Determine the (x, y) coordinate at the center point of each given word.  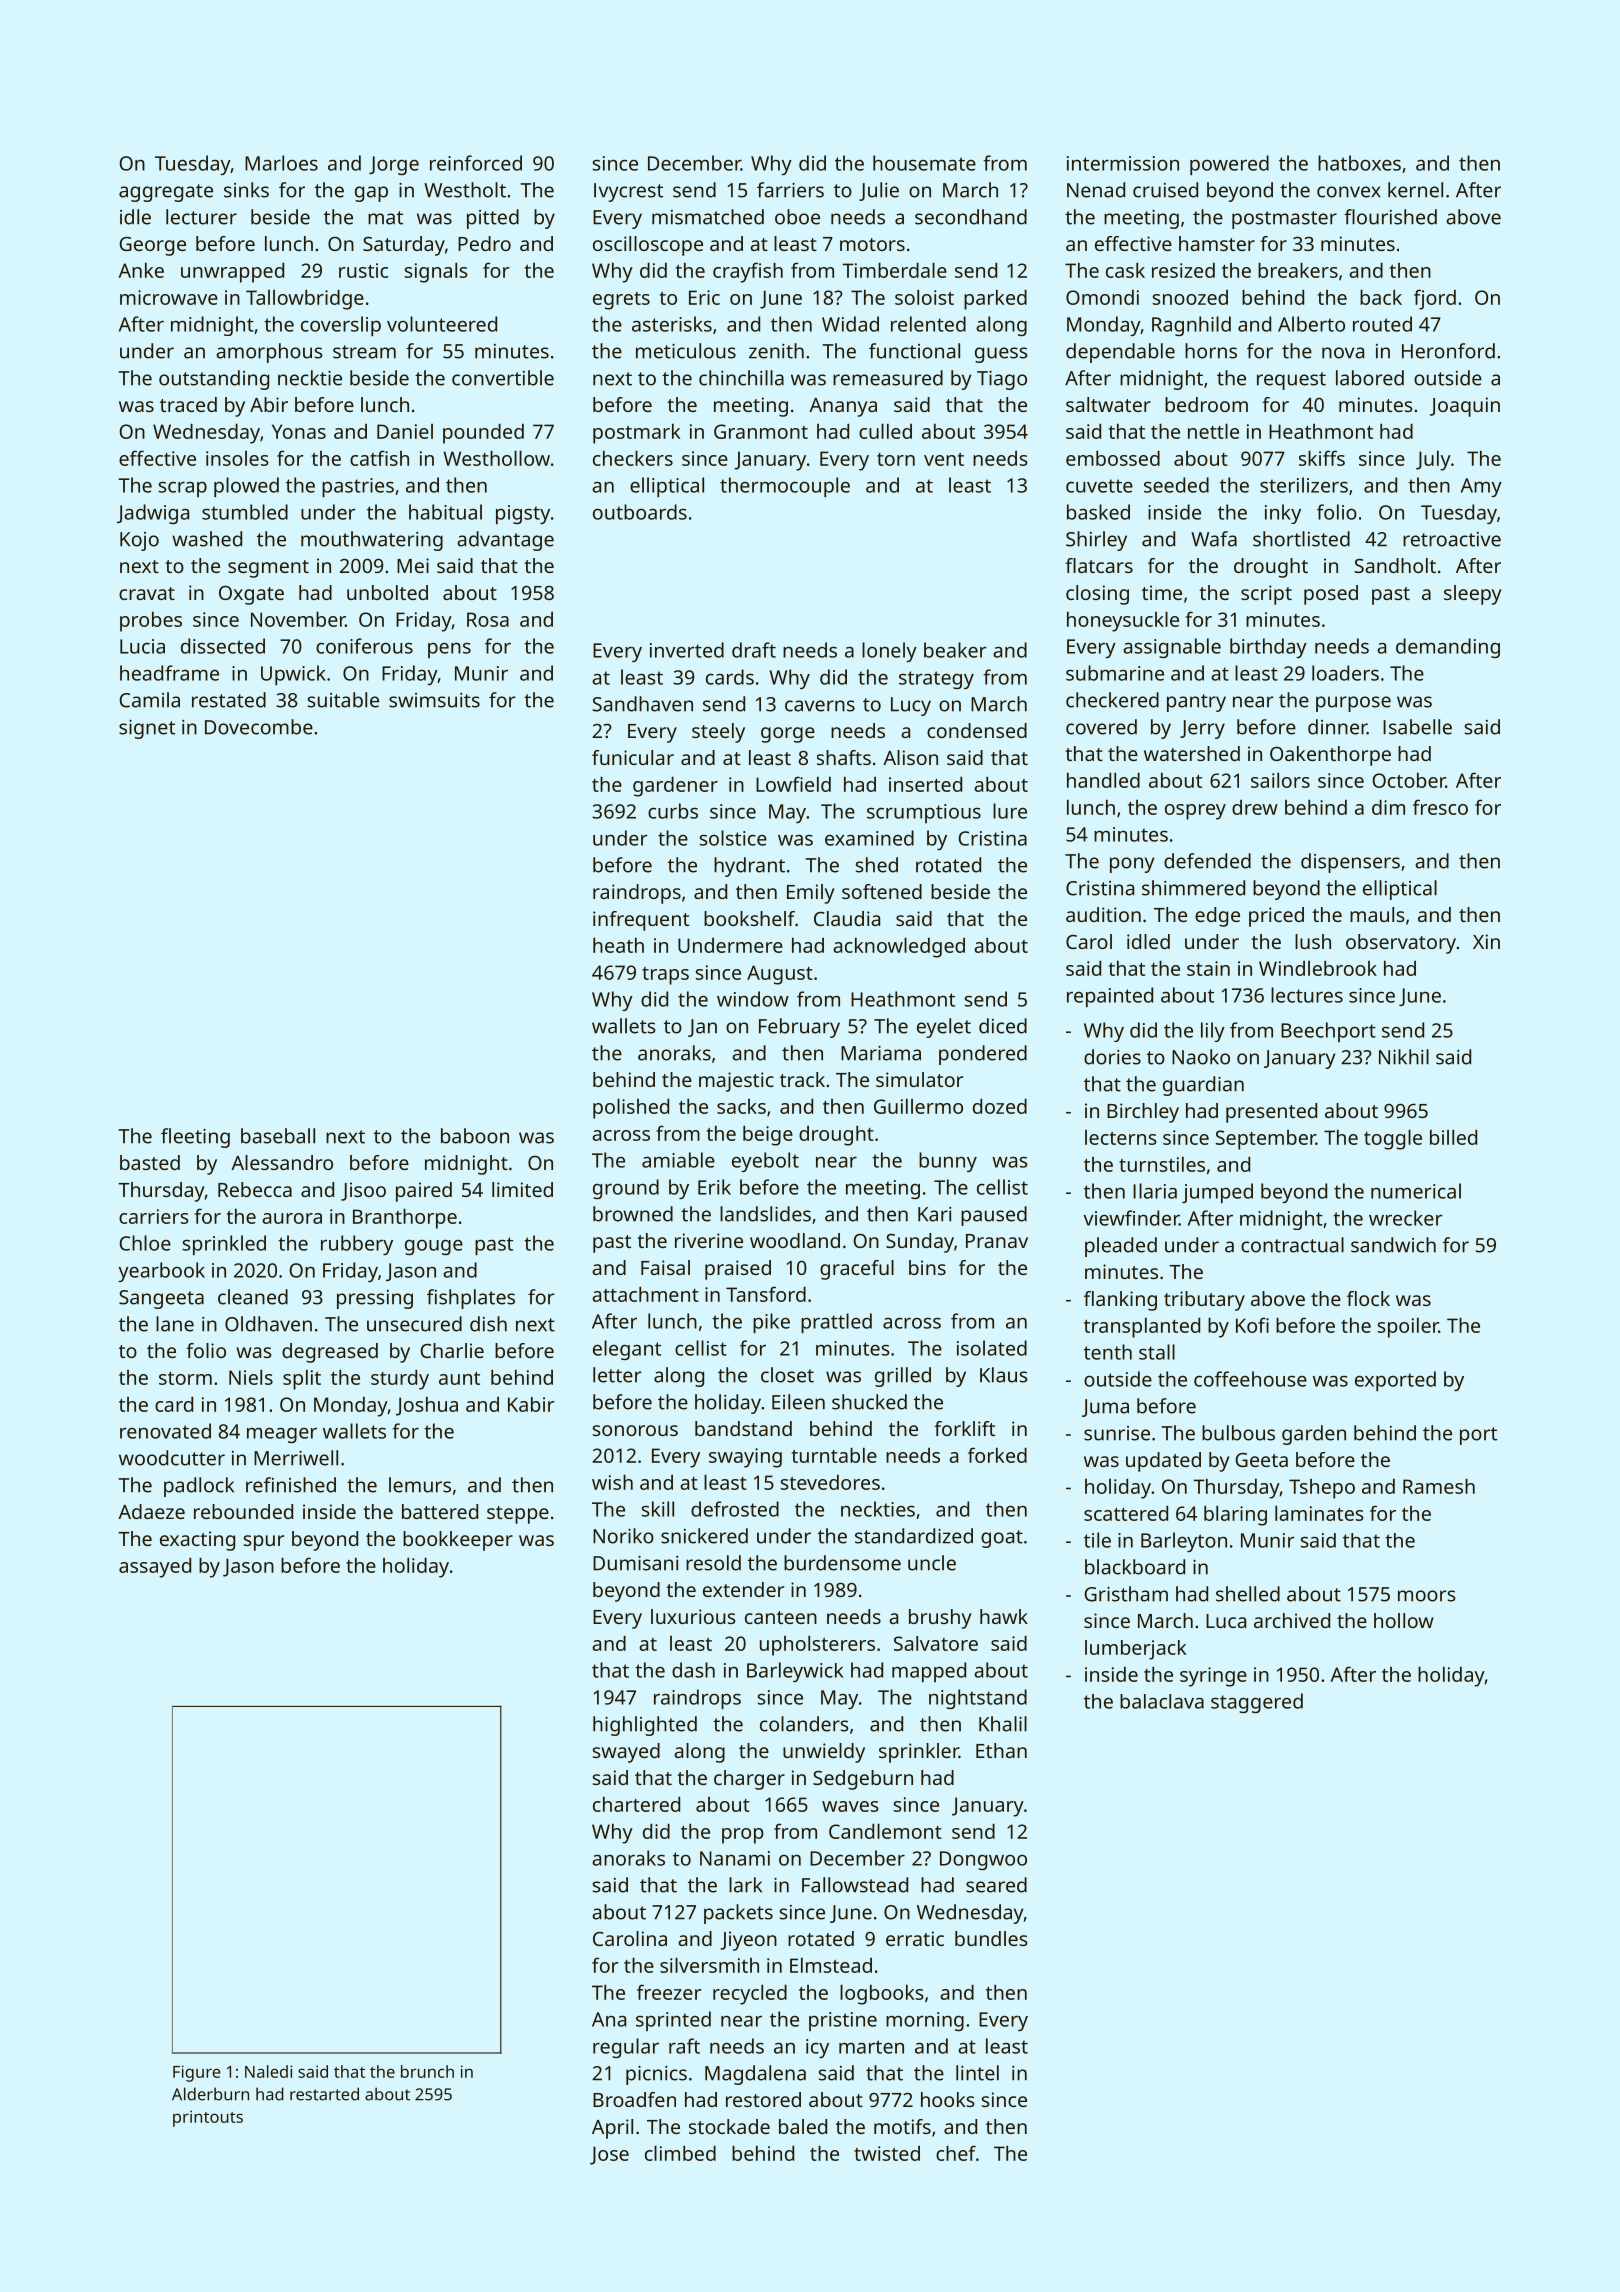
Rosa (488, 619)
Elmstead (831, 1965)
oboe (797, 217)
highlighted (645, 1726)
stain (1208, 968)
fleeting (195, 1138)
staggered (1257, 1703)
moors (1427, 1596)
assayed (155, 1567)
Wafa (1214, 539)
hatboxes (1359, 163)
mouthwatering (372, 541)
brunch (427, 2071)
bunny (948, 1162)
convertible (503, 378)
